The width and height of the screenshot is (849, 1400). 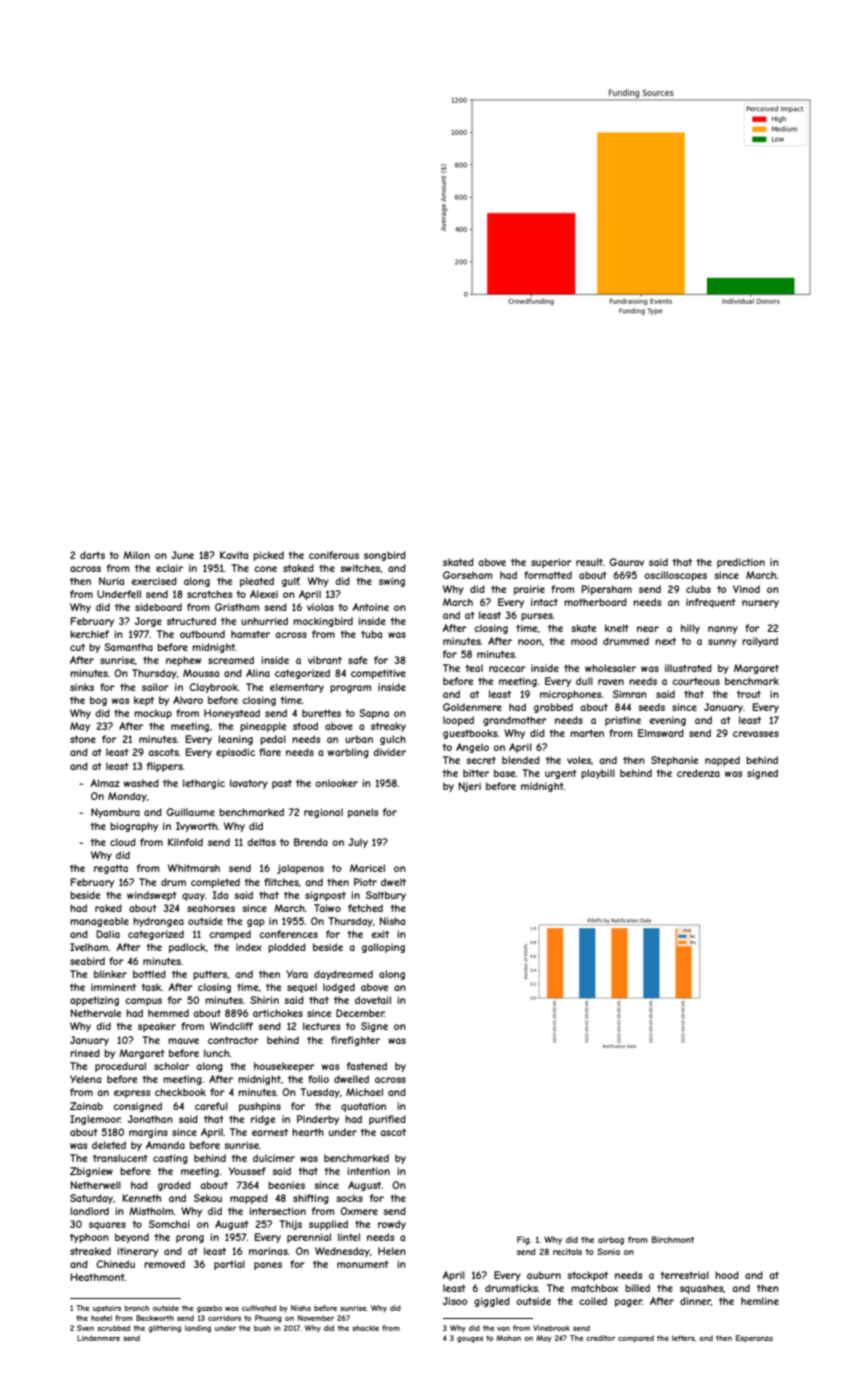 I want to click on wholesaler, so click(x=610, y=668).
